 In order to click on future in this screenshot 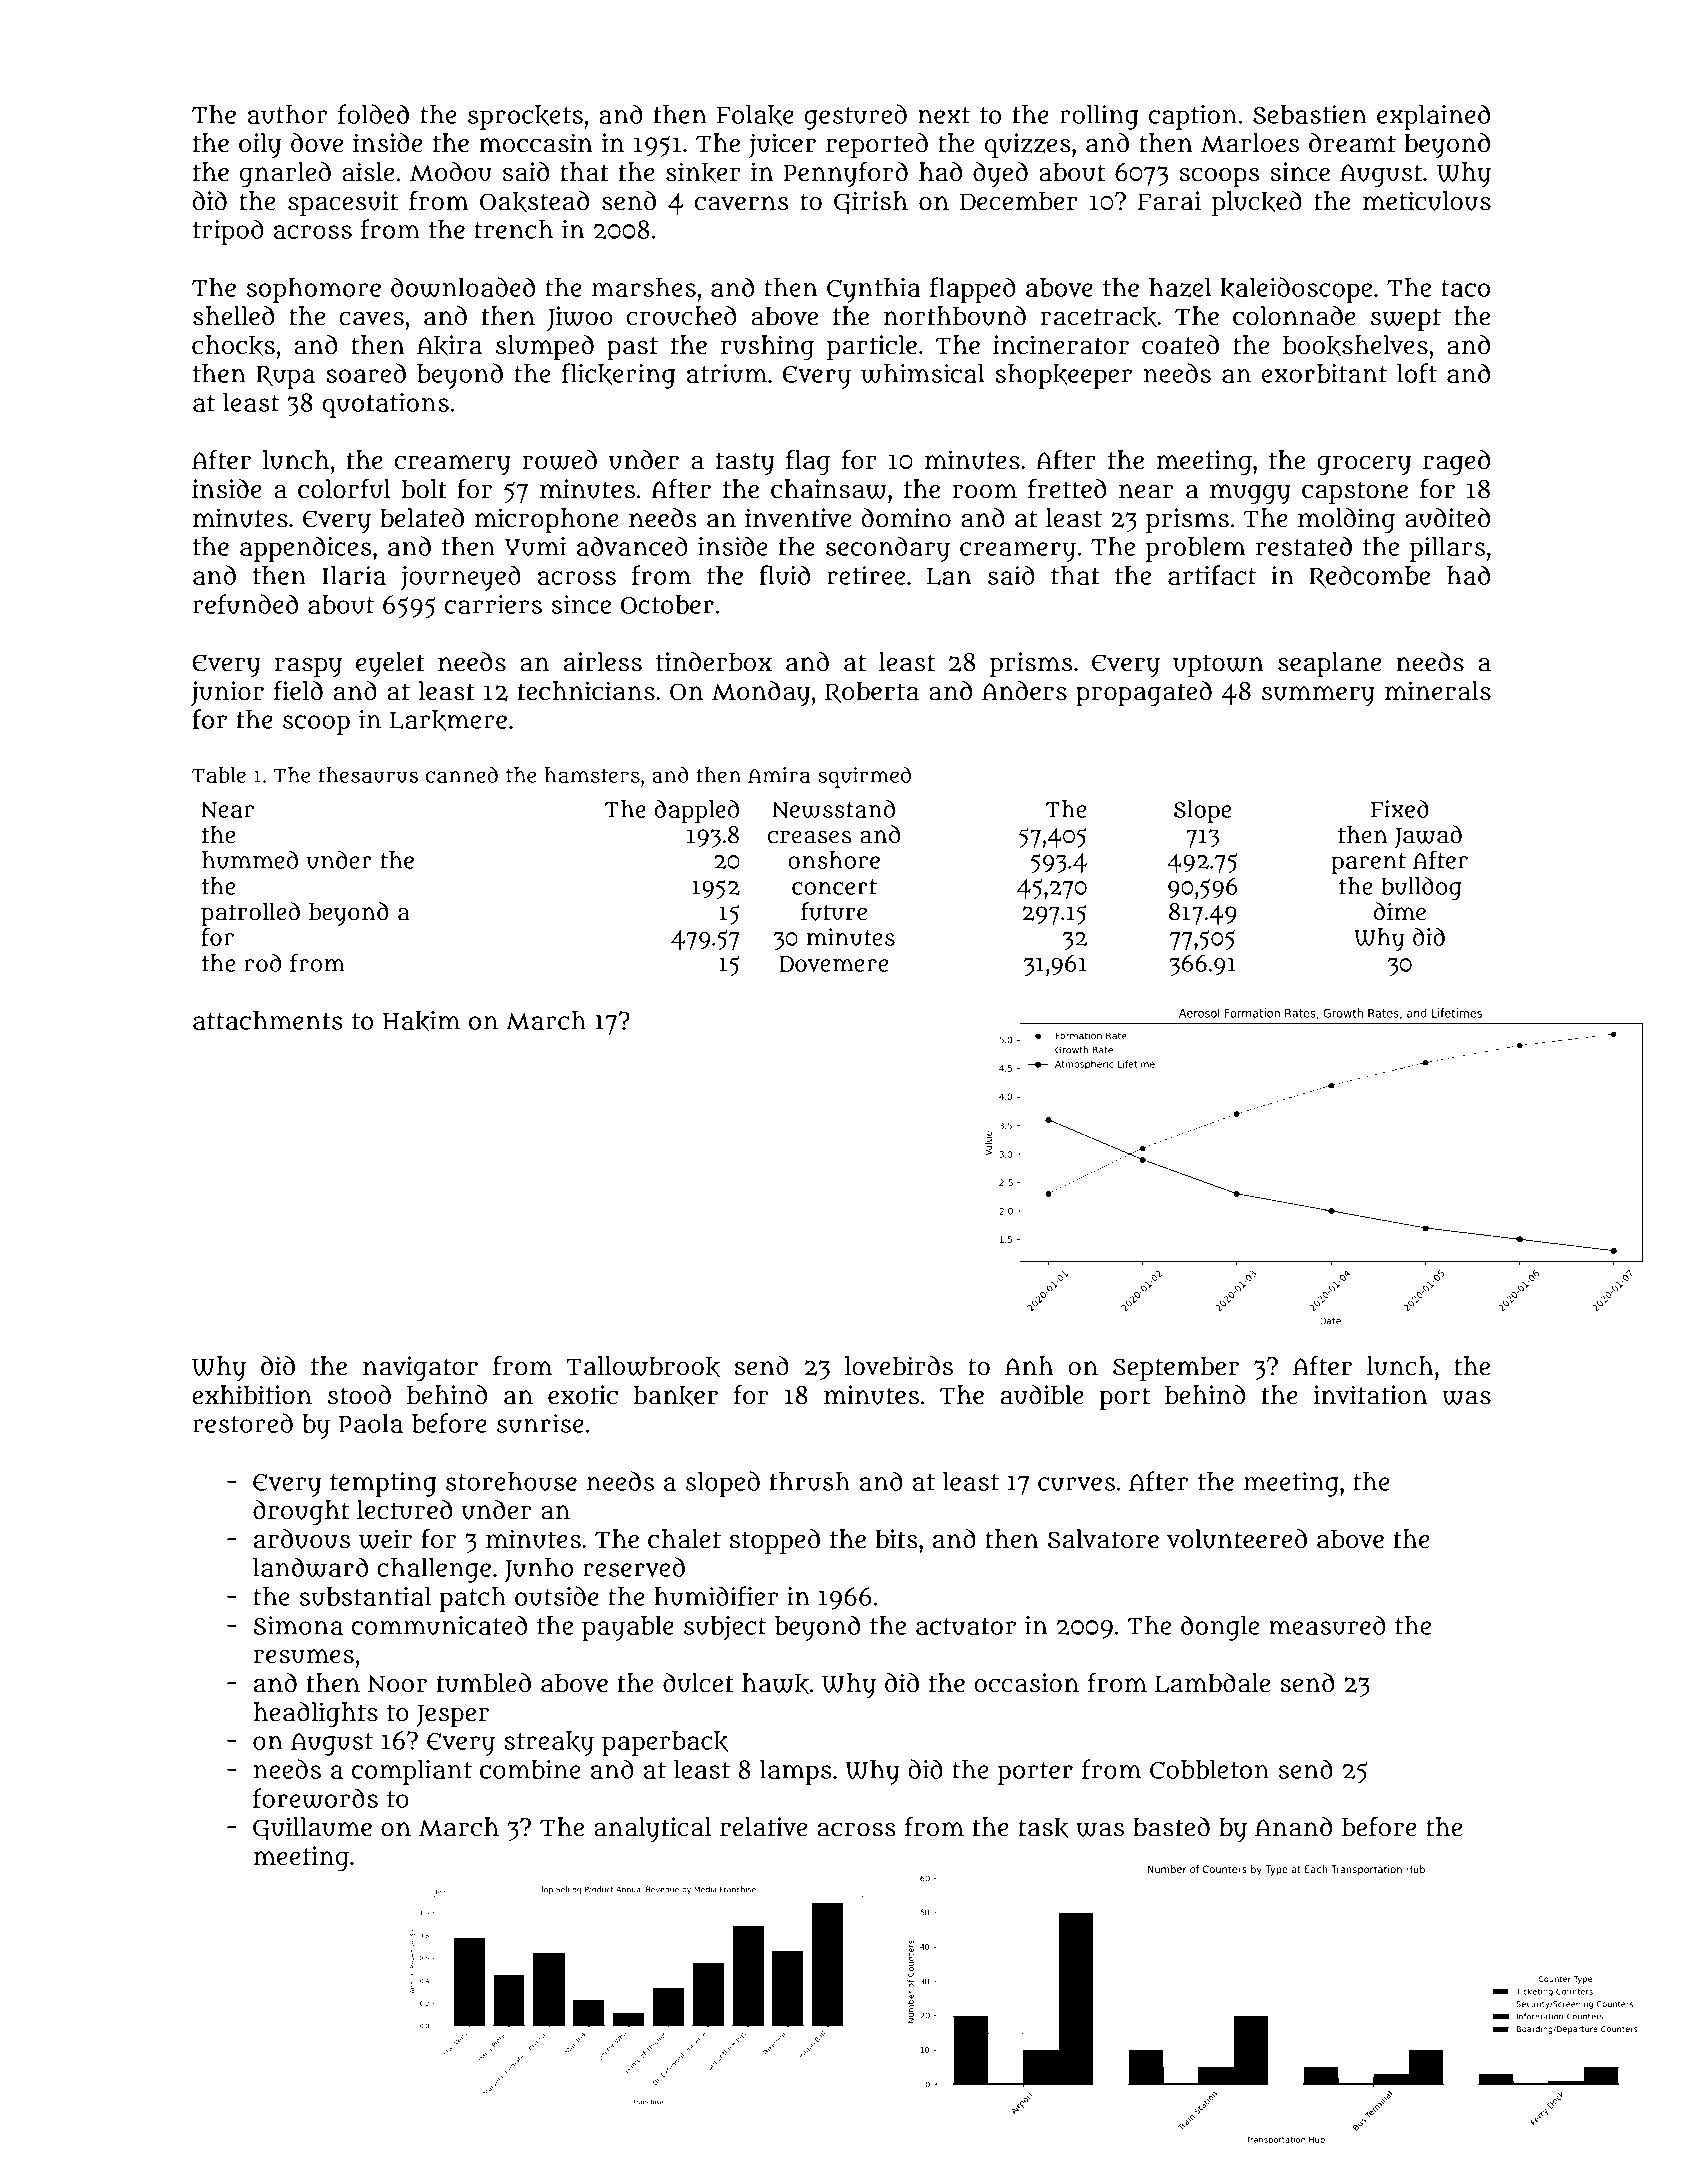, I will do `click(834, 911)`.
